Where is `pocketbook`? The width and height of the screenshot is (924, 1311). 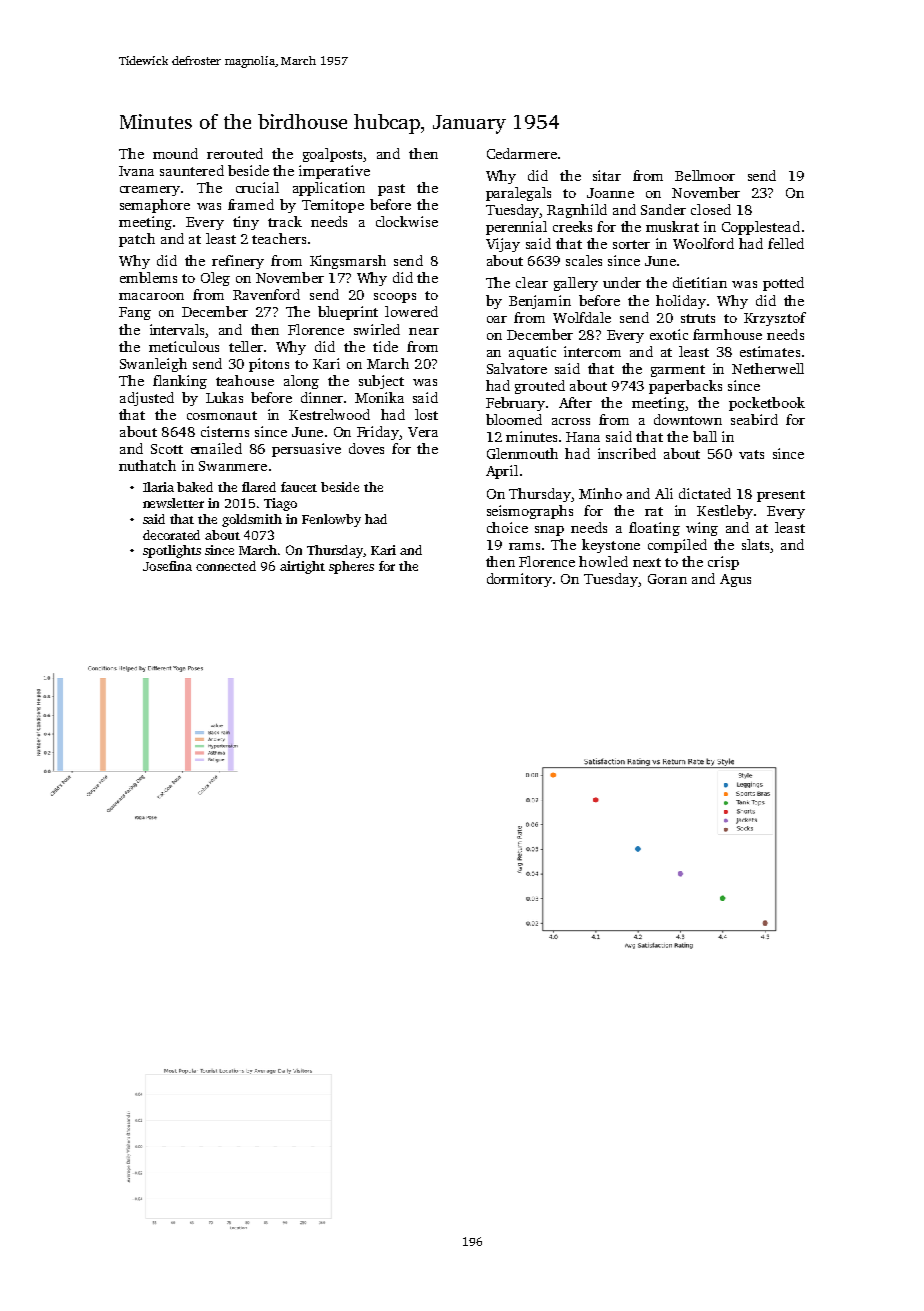
pocketbook is located at coordinates (767, 404).
